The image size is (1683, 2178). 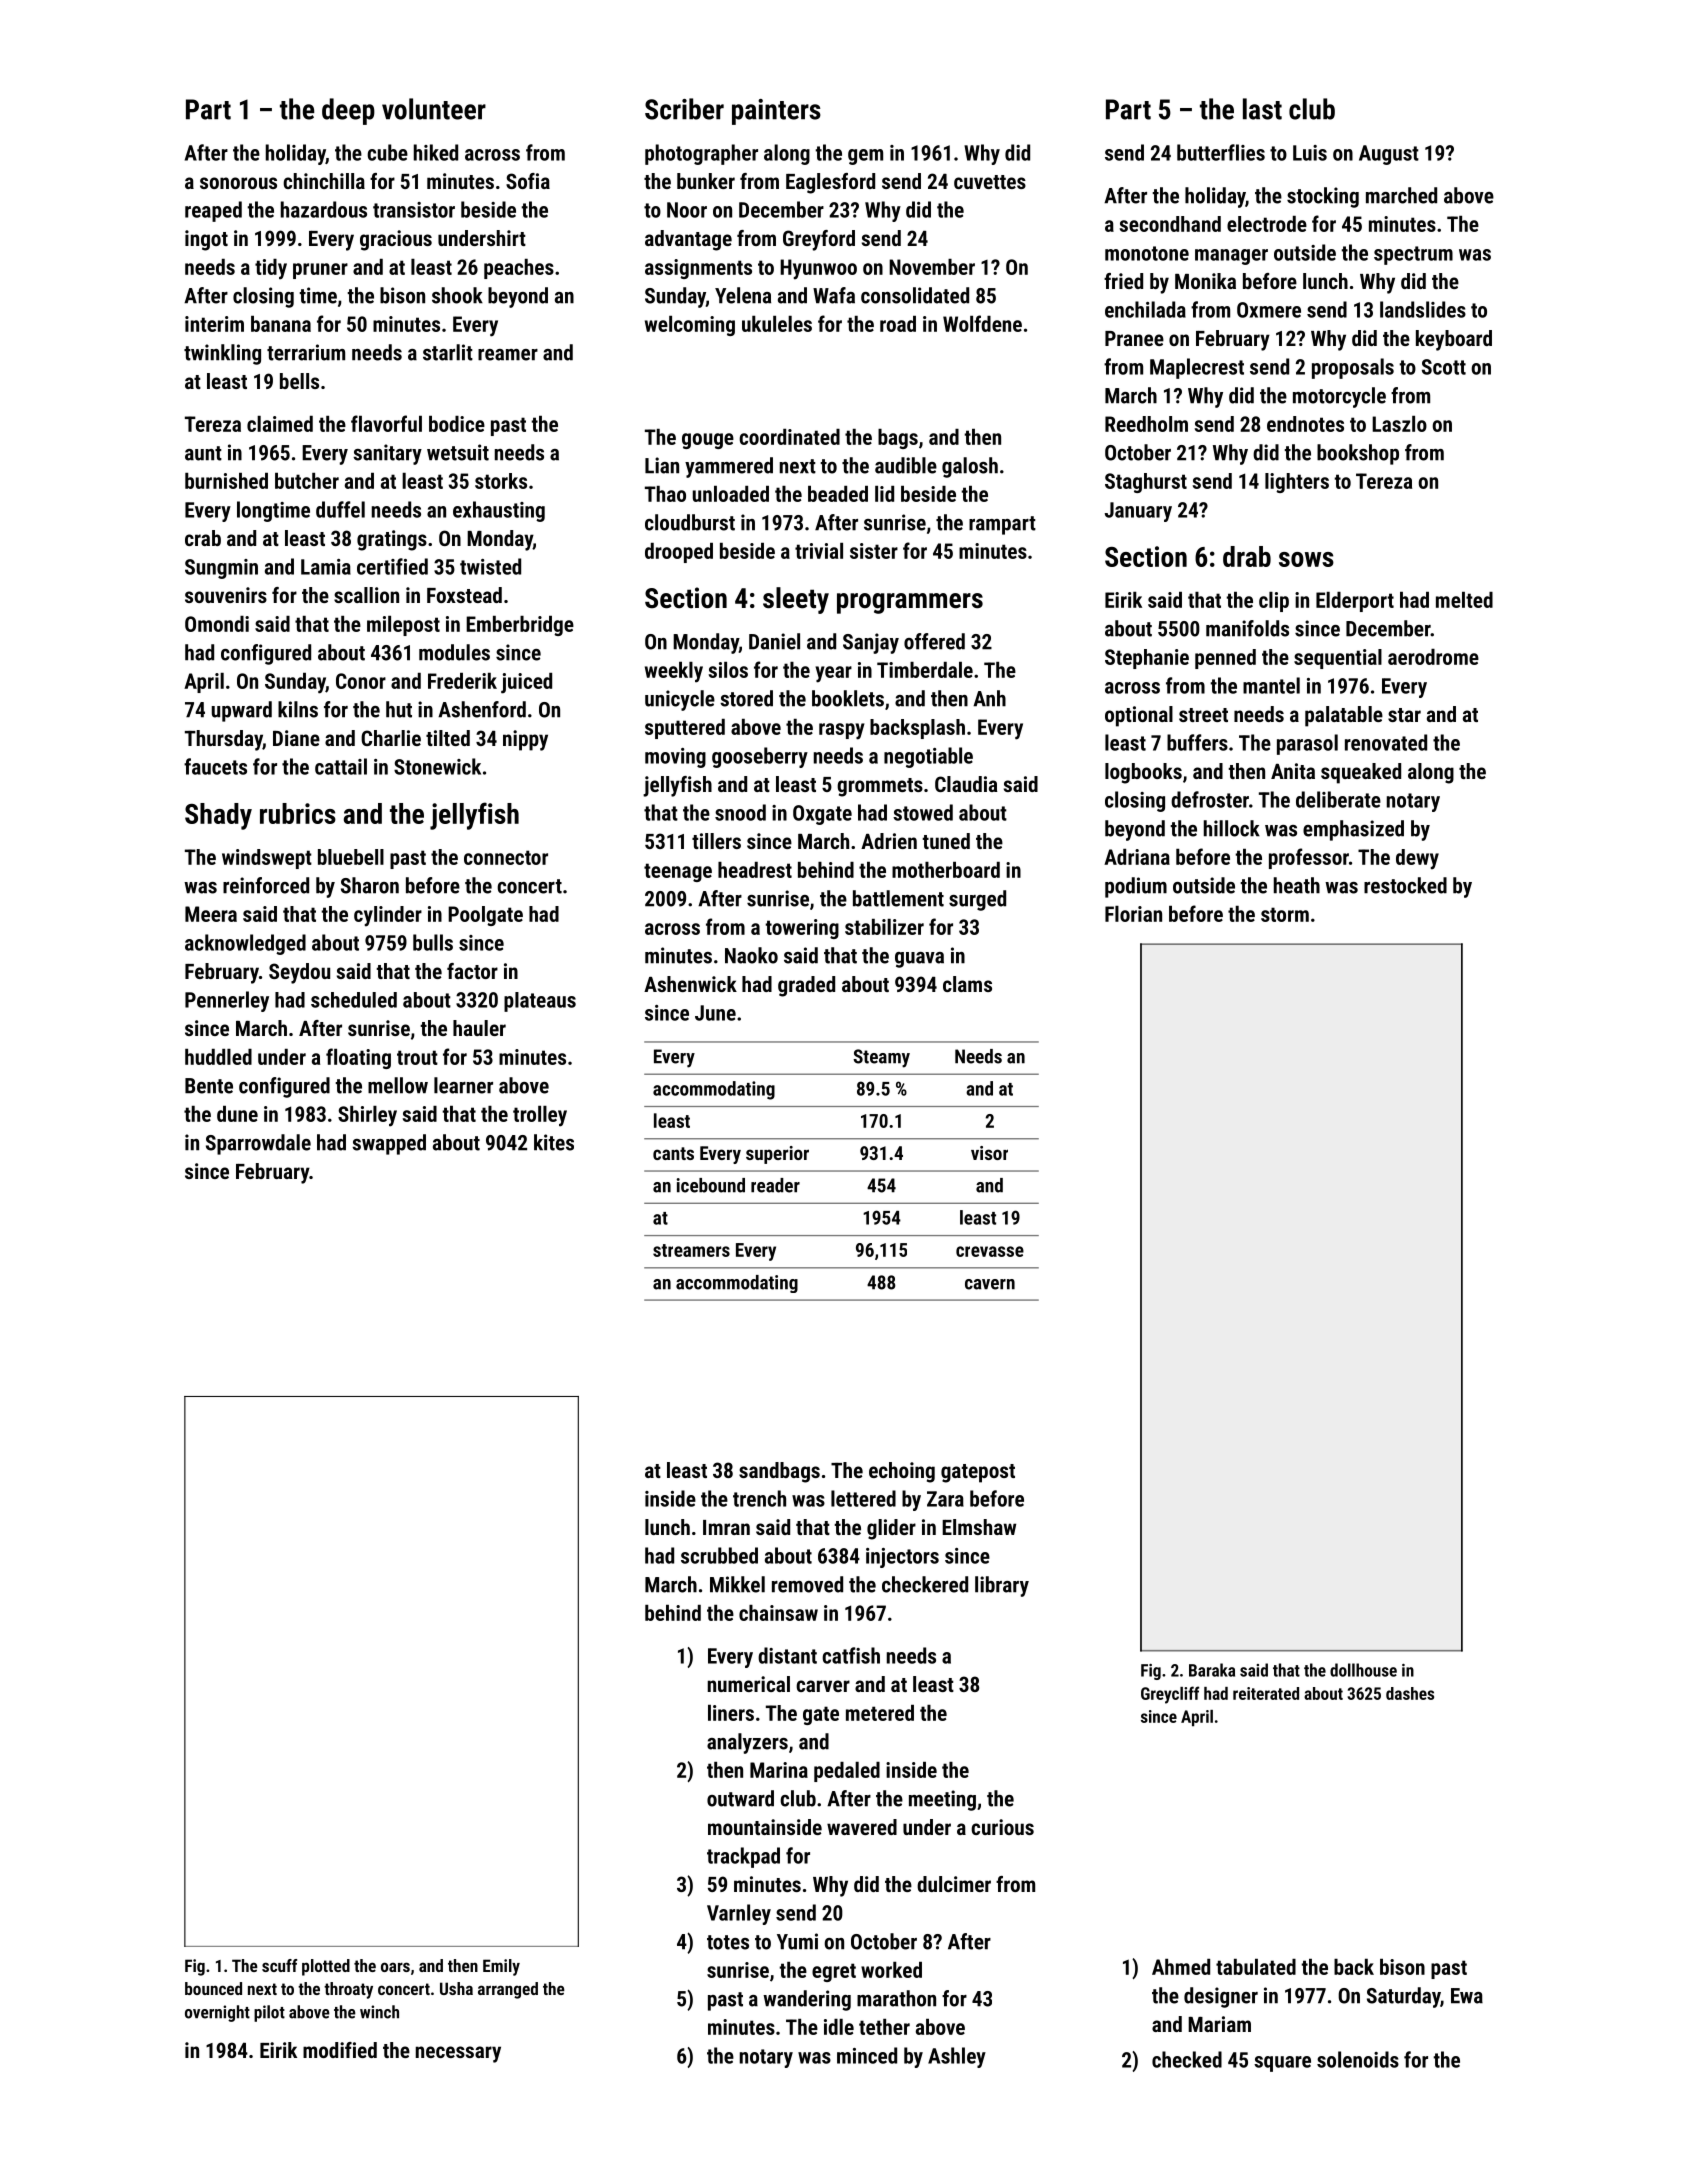 I want to click on Emily, so click(x=501, y=1967).
